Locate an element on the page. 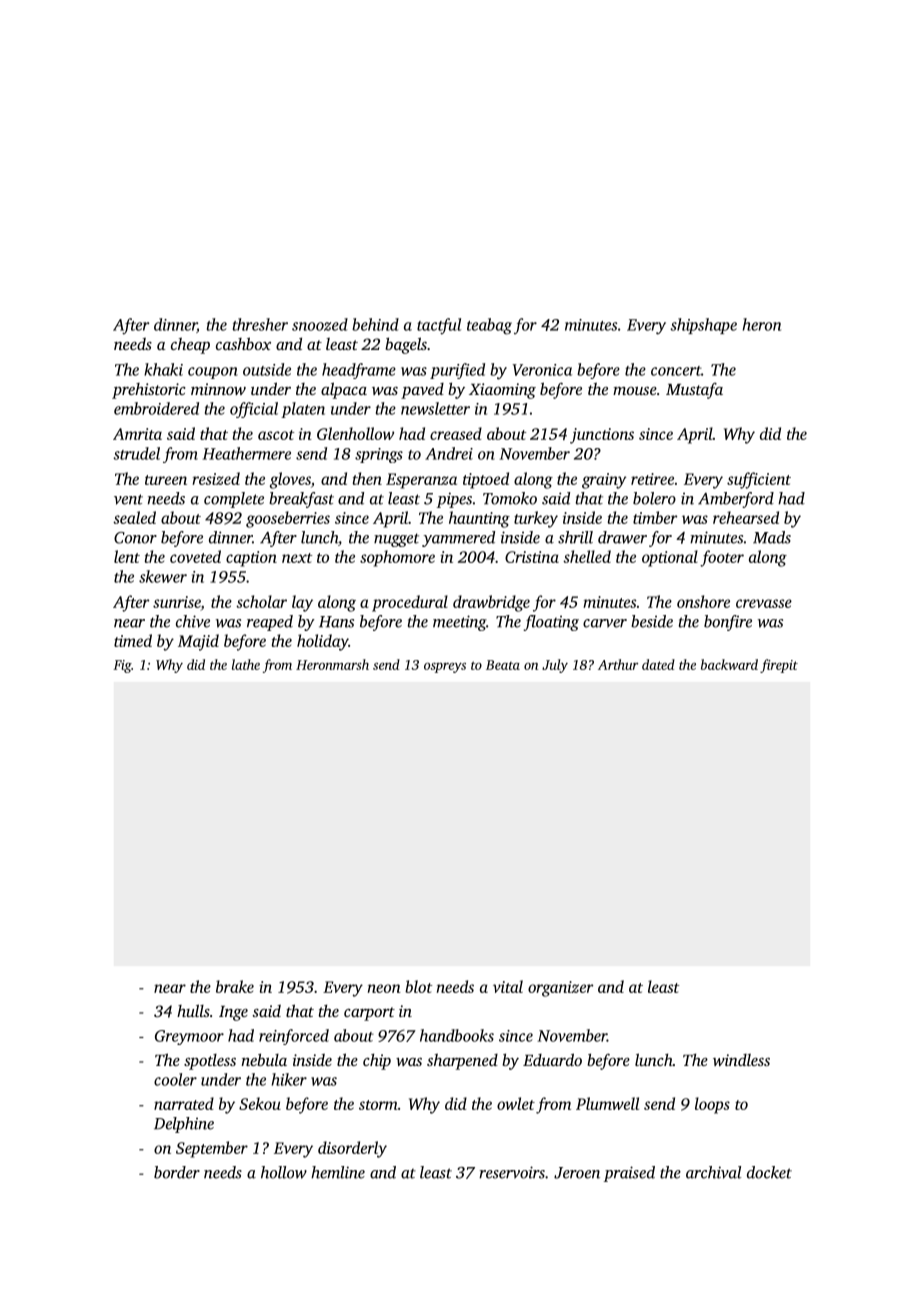 The height and width of the page is (1314, 924). owlet is located at coordinates (516, 1103).
